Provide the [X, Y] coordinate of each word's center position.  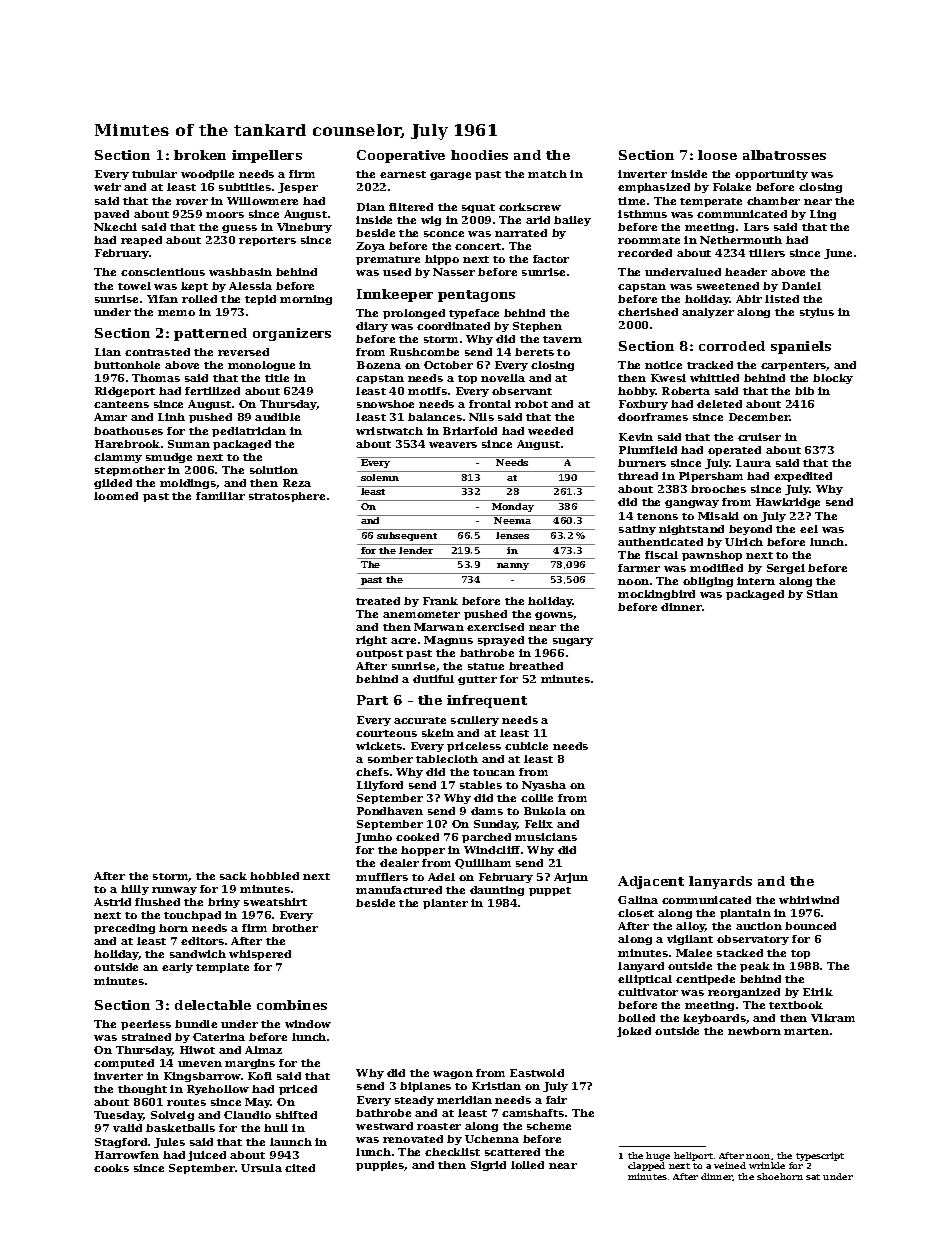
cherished [648, 312]
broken [200, 155]
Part [372, 700]
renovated [413, 1139]
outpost [379, 654]
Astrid [112, 902]
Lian [108, 352]
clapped [646, 1166]
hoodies [479, 155]
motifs [427, 391]
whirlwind [809, 900]
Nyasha [544, 786]
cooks [111, 1168]
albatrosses [784, 155]
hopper [423, 851]
